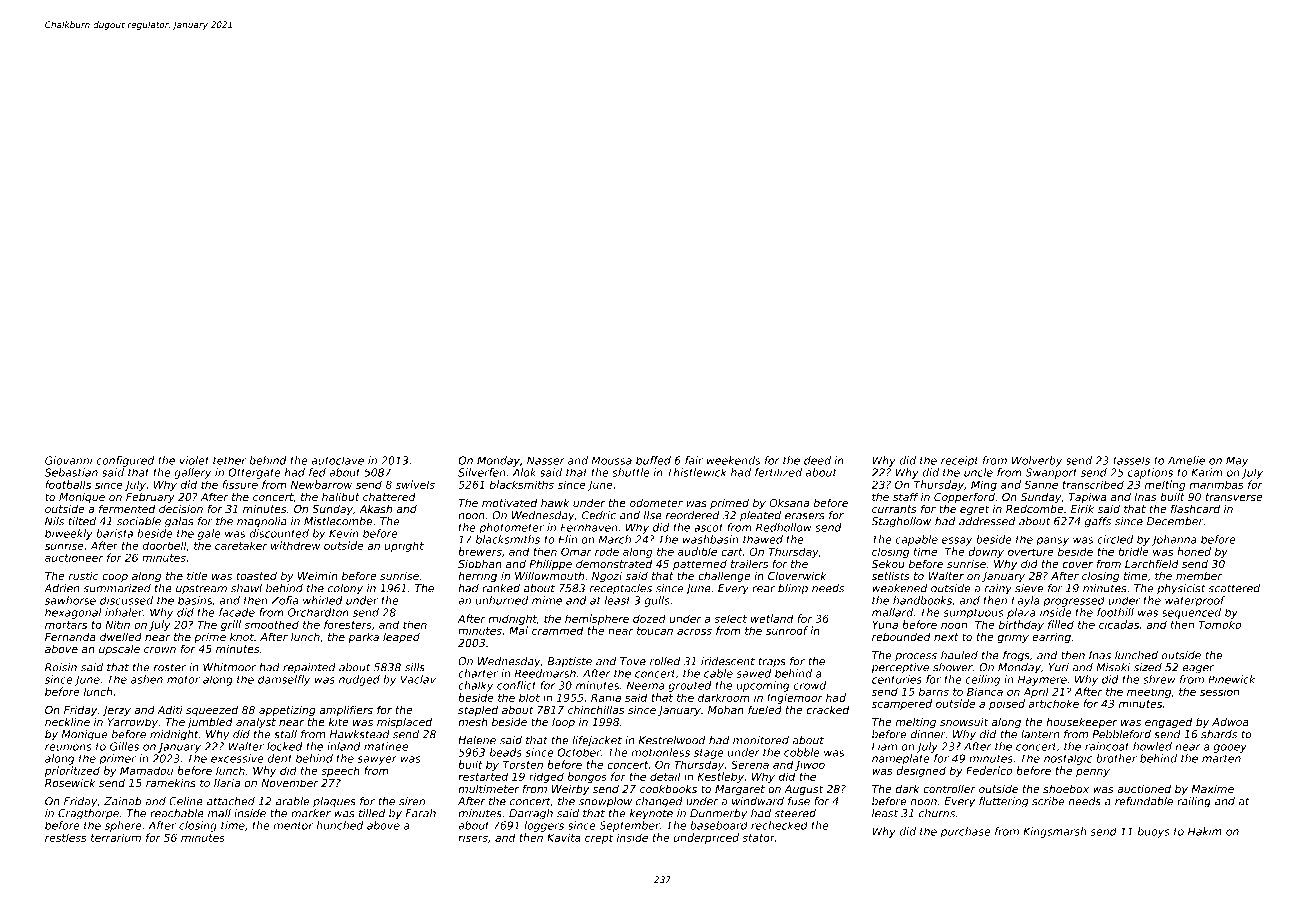 Image resolution: width=1308 pixels, height=924 pixels. What do you see at coordinates (1144, 801) in the screenshot?
I see `refundable` at bounding box center [1144, 801].
